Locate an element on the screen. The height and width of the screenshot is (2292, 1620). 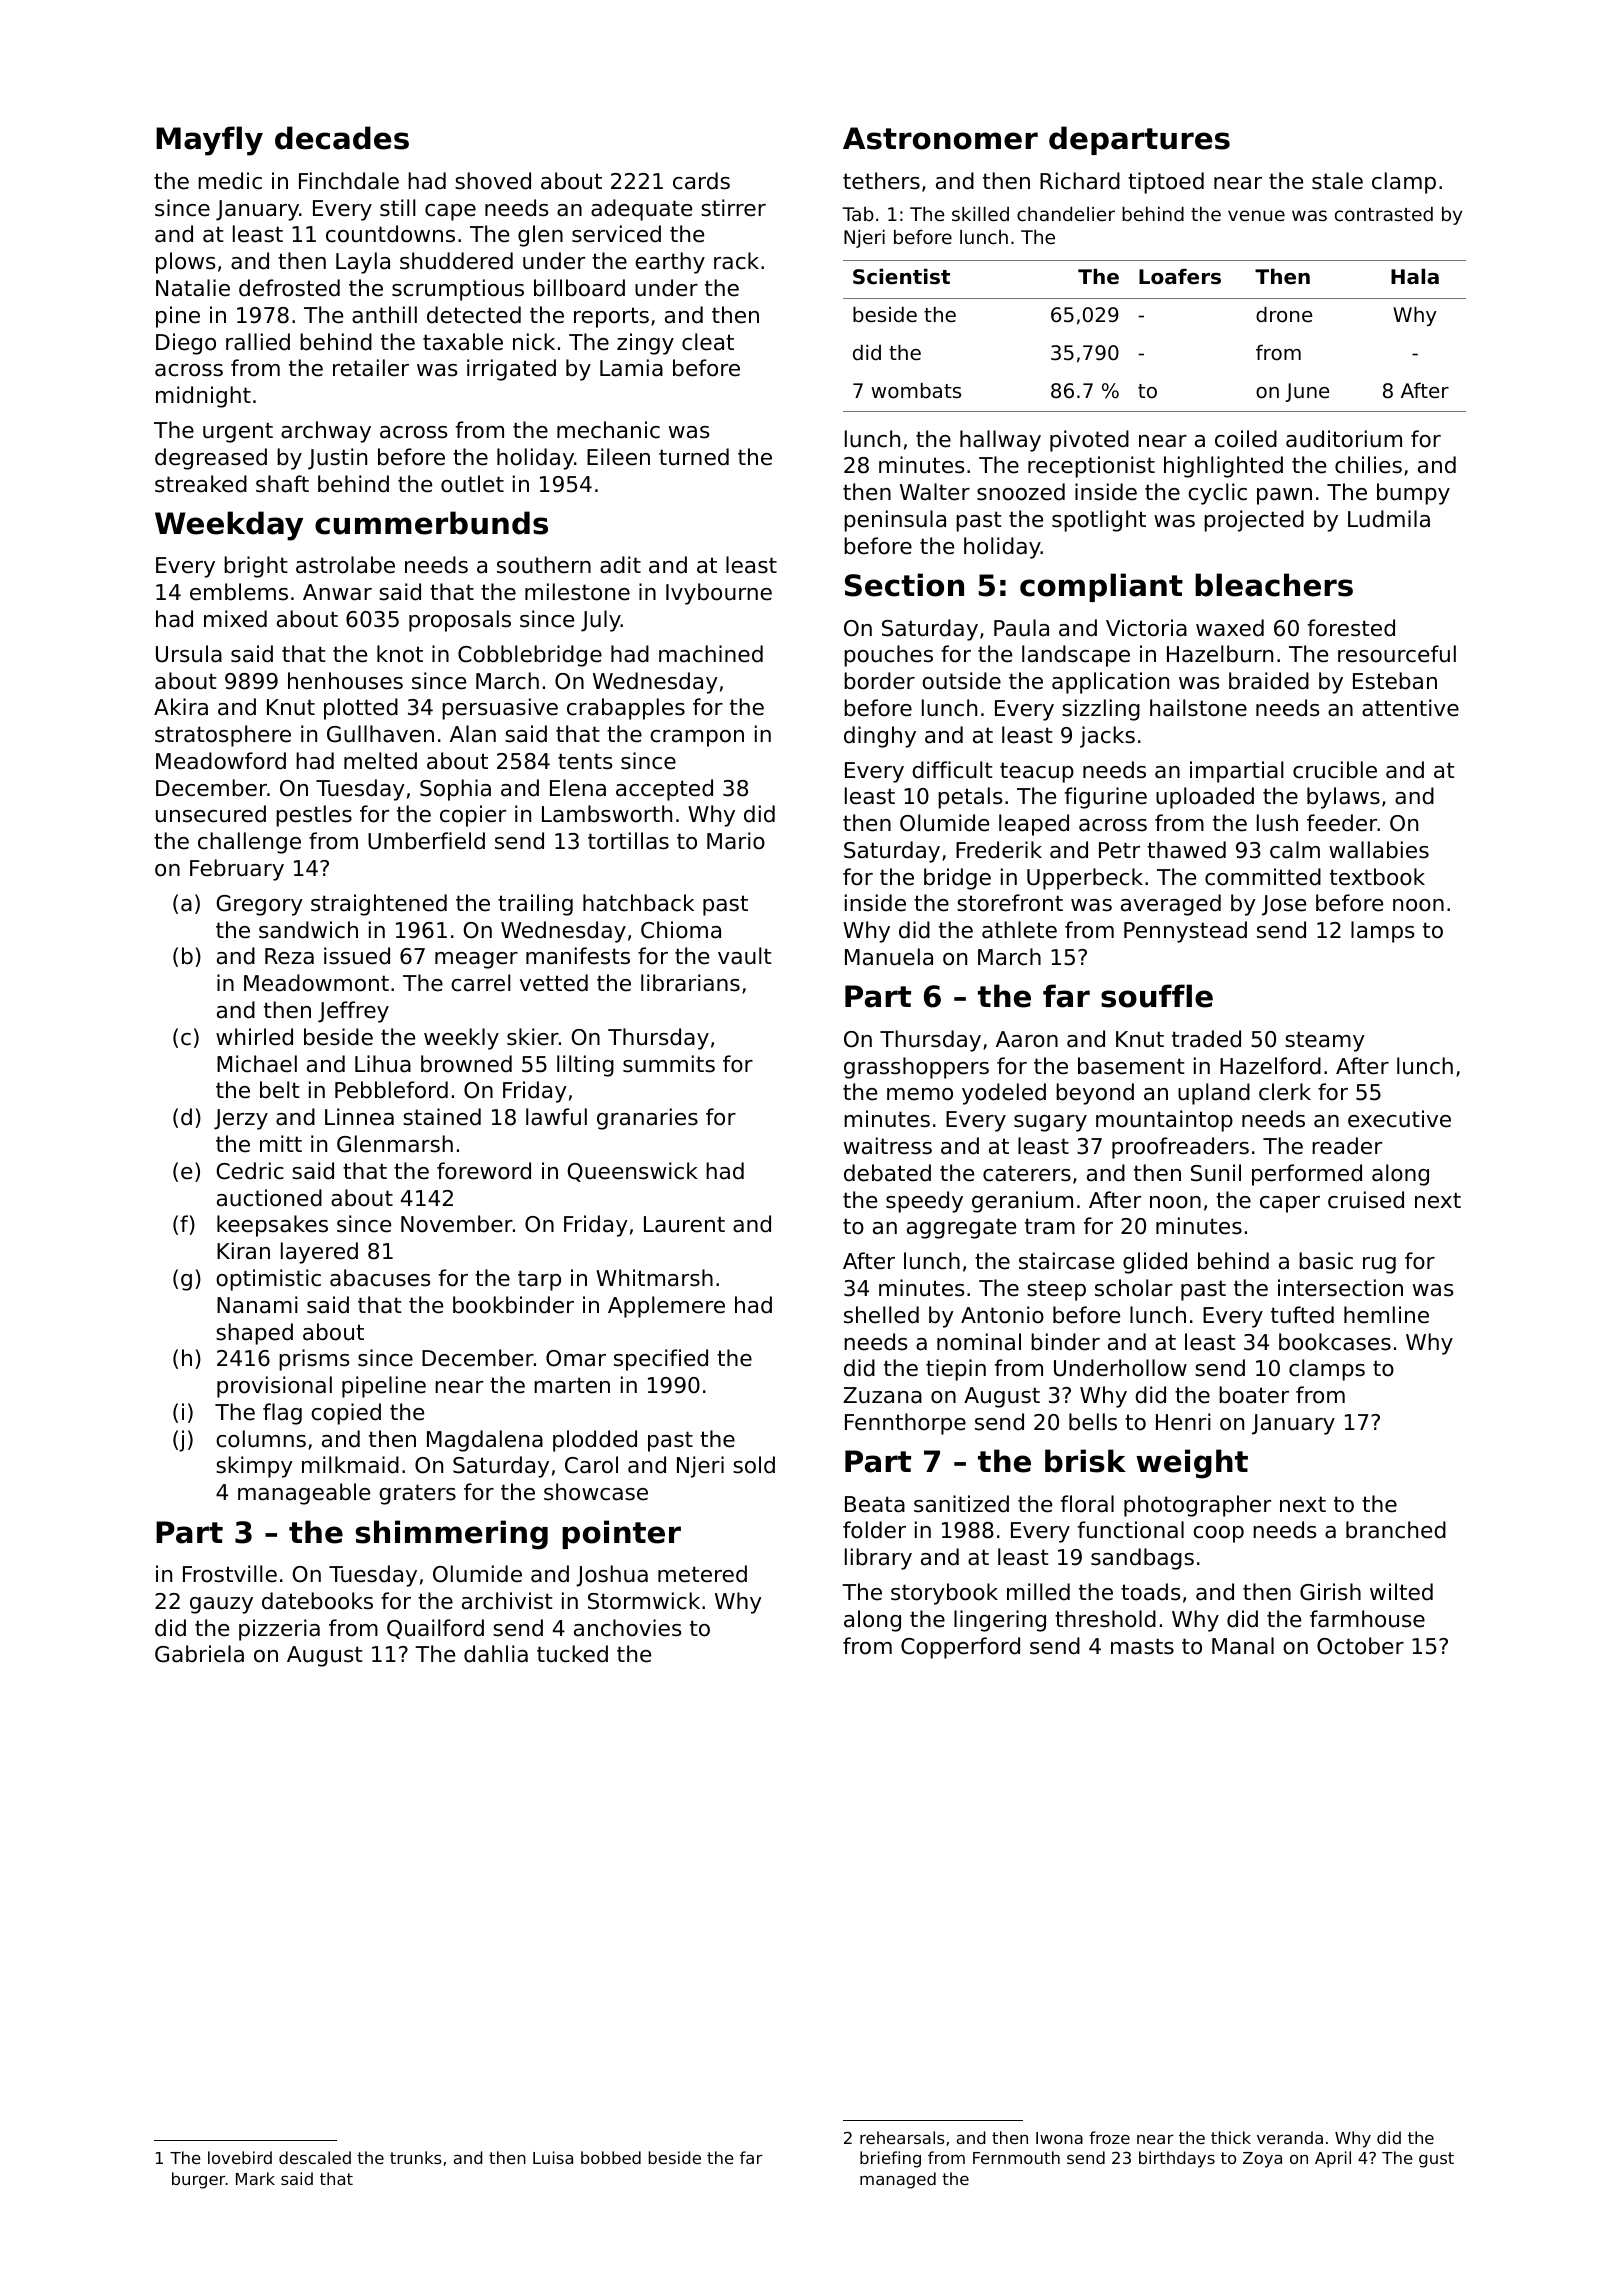
traded is located at coordinates (1206, 1039).
